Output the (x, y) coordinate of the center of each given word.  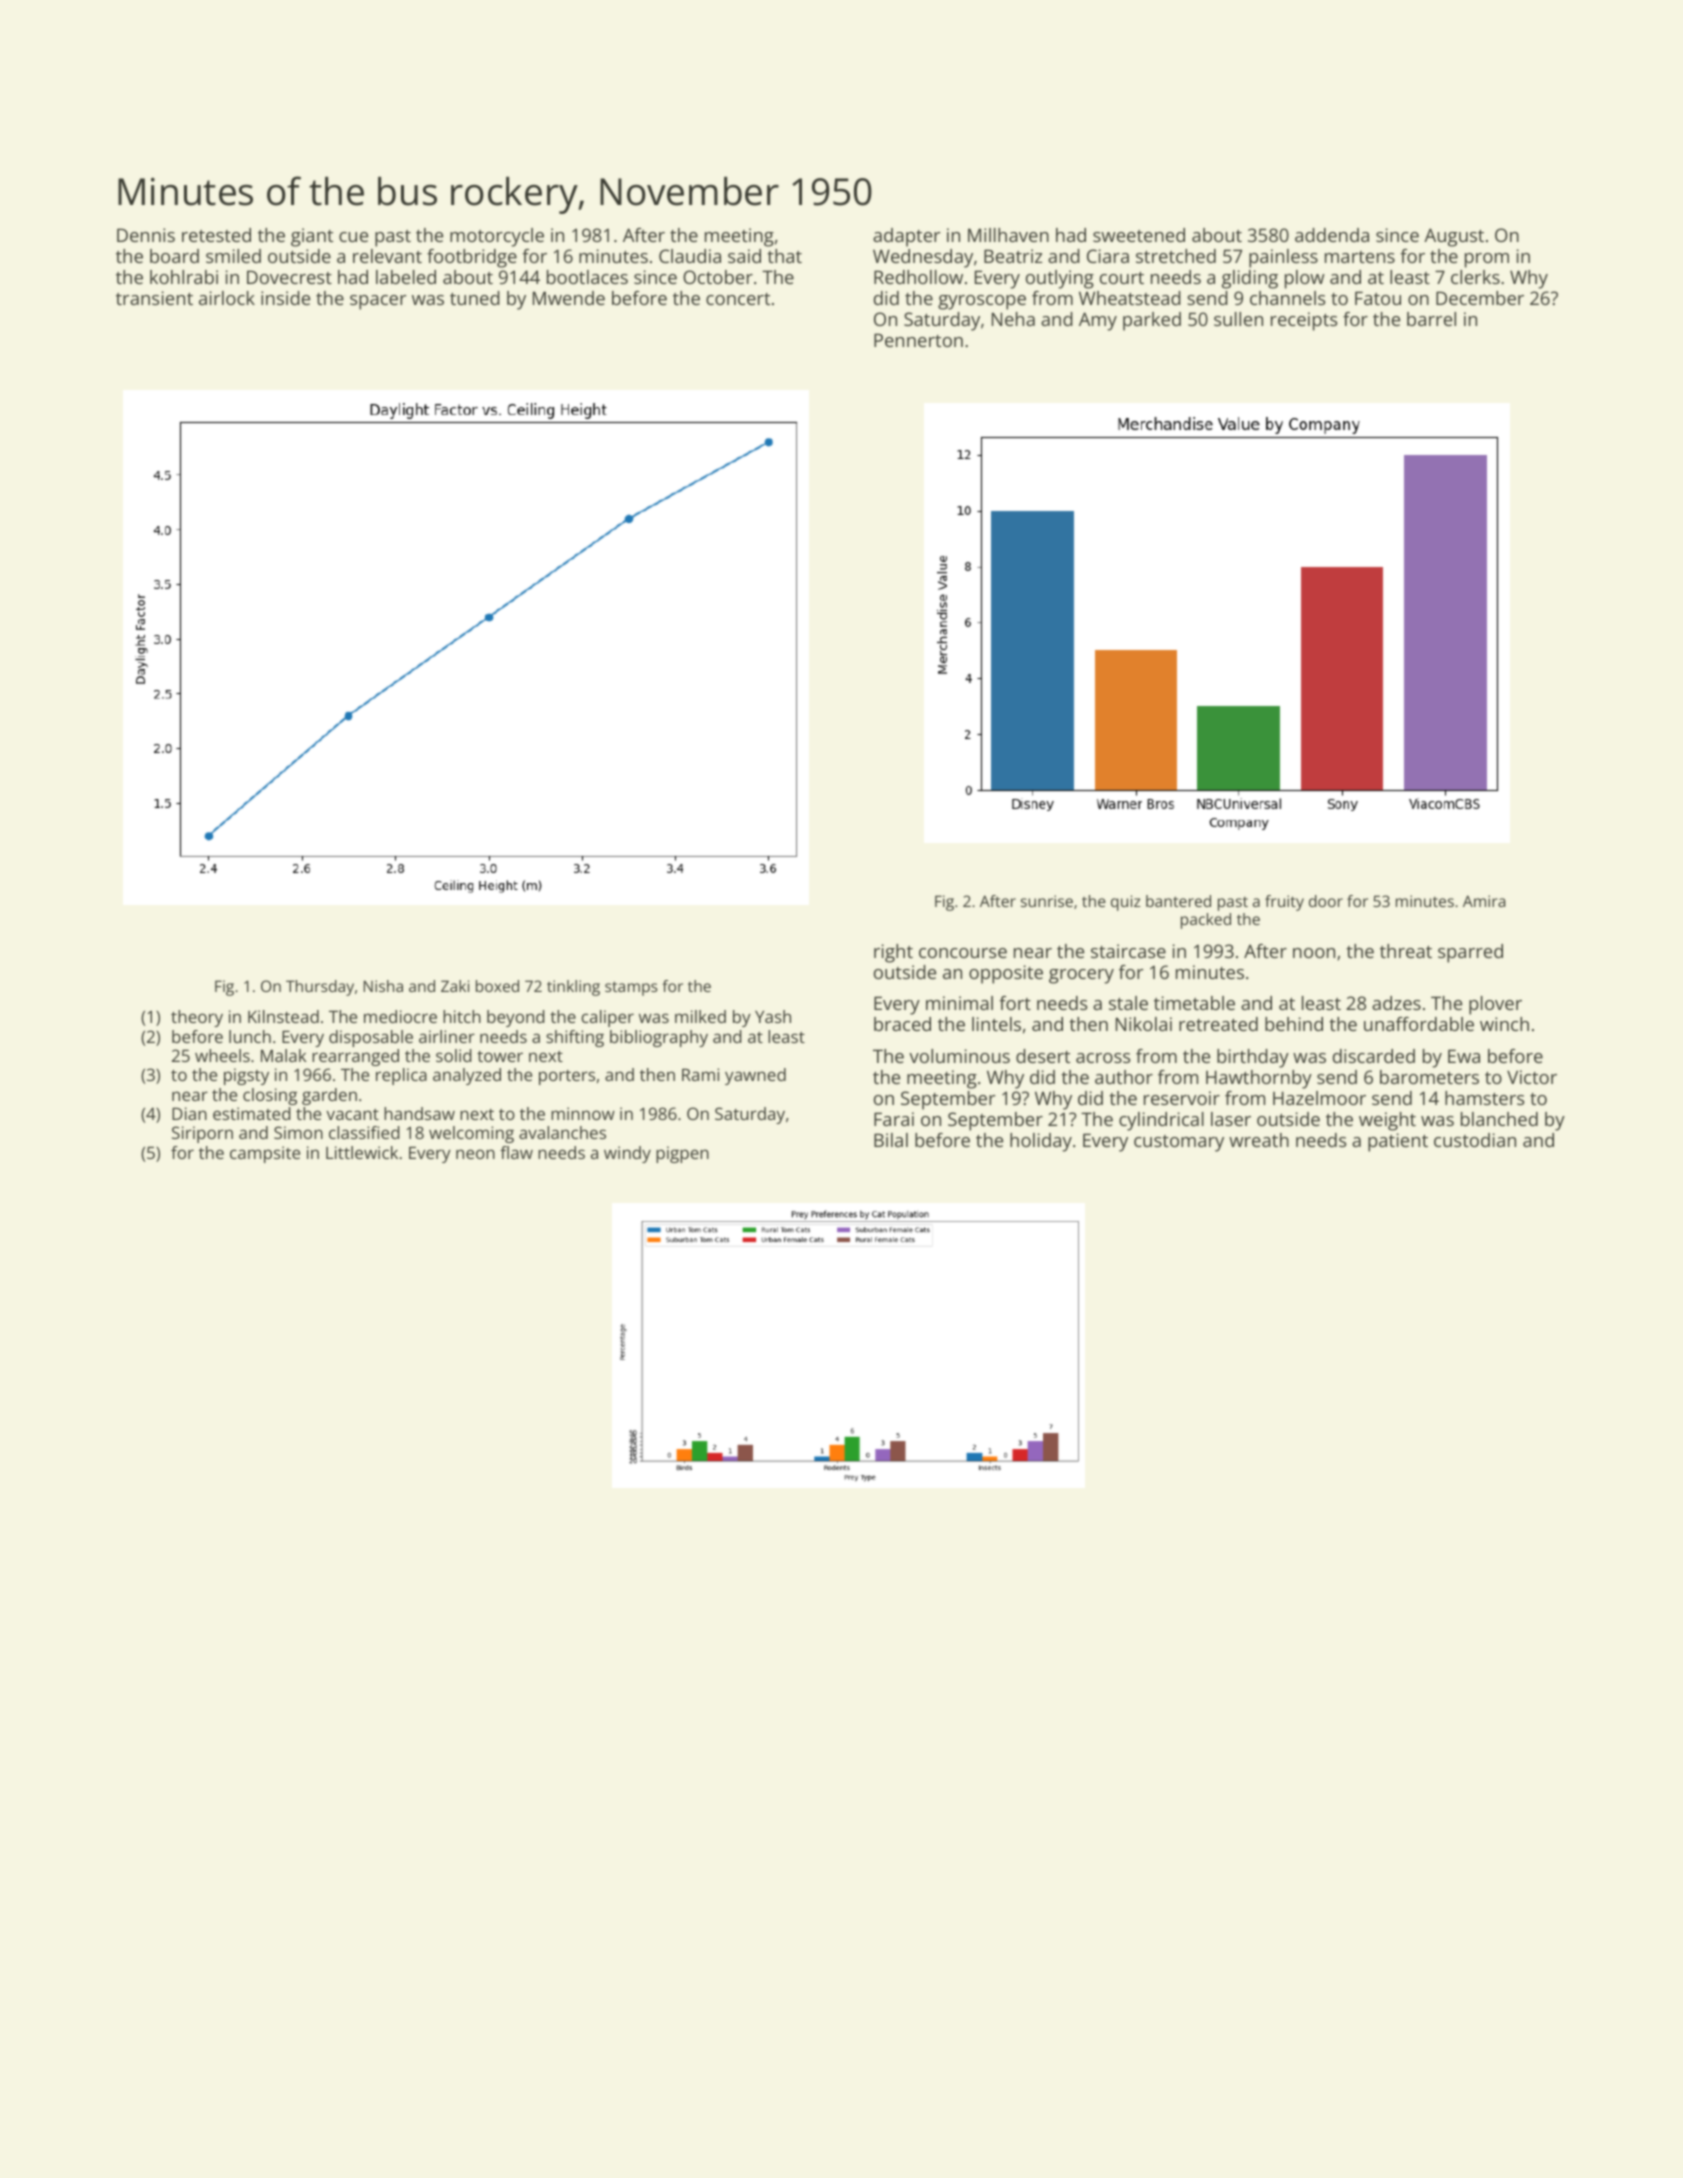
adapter (906, 237)
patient (1398, 1142)
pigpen (682, 1154)
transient (154, 298)
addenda (1332, 235)
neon (475, 1154)
